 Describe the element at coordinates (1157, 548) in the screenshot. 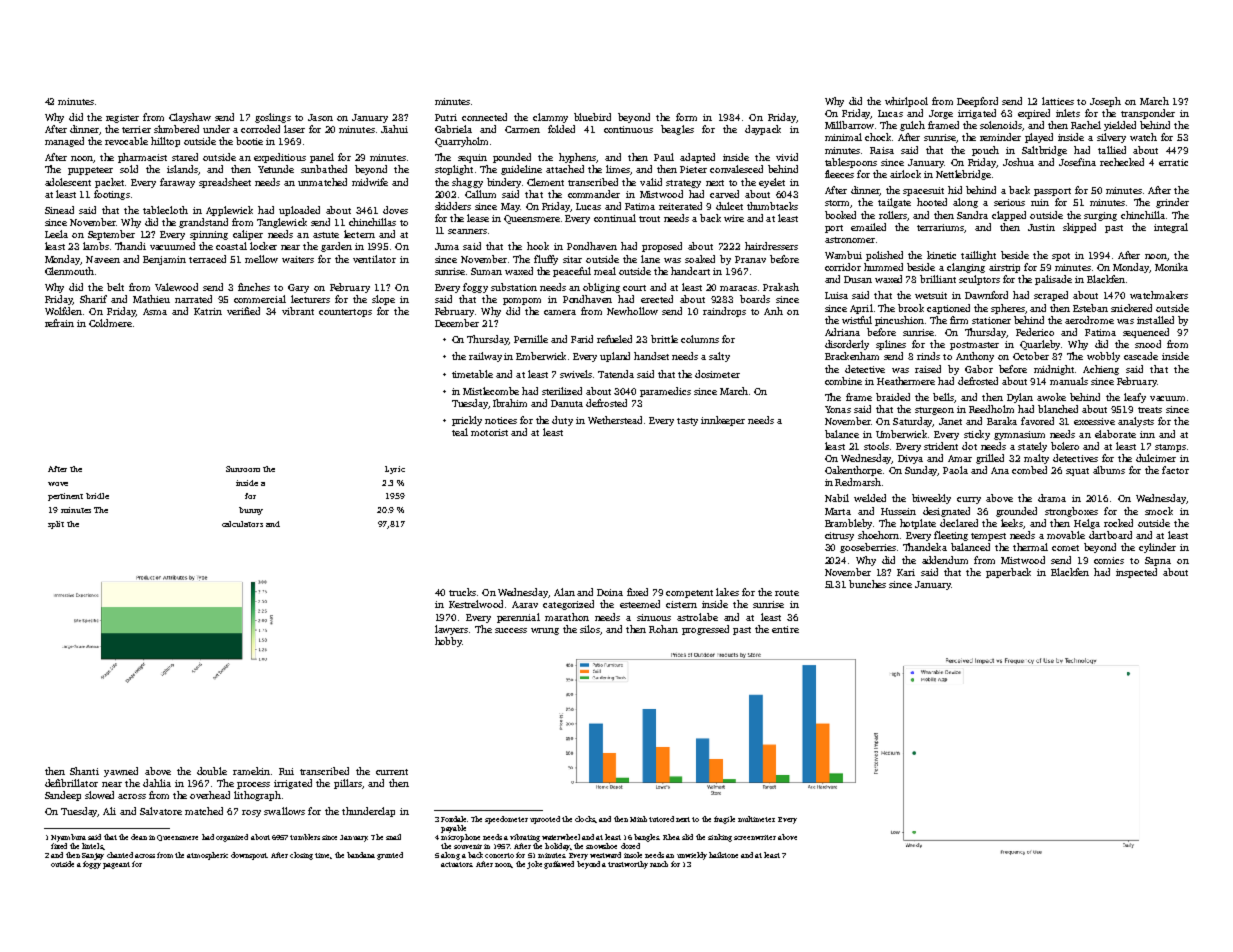

I see `cylinder` at that location.
